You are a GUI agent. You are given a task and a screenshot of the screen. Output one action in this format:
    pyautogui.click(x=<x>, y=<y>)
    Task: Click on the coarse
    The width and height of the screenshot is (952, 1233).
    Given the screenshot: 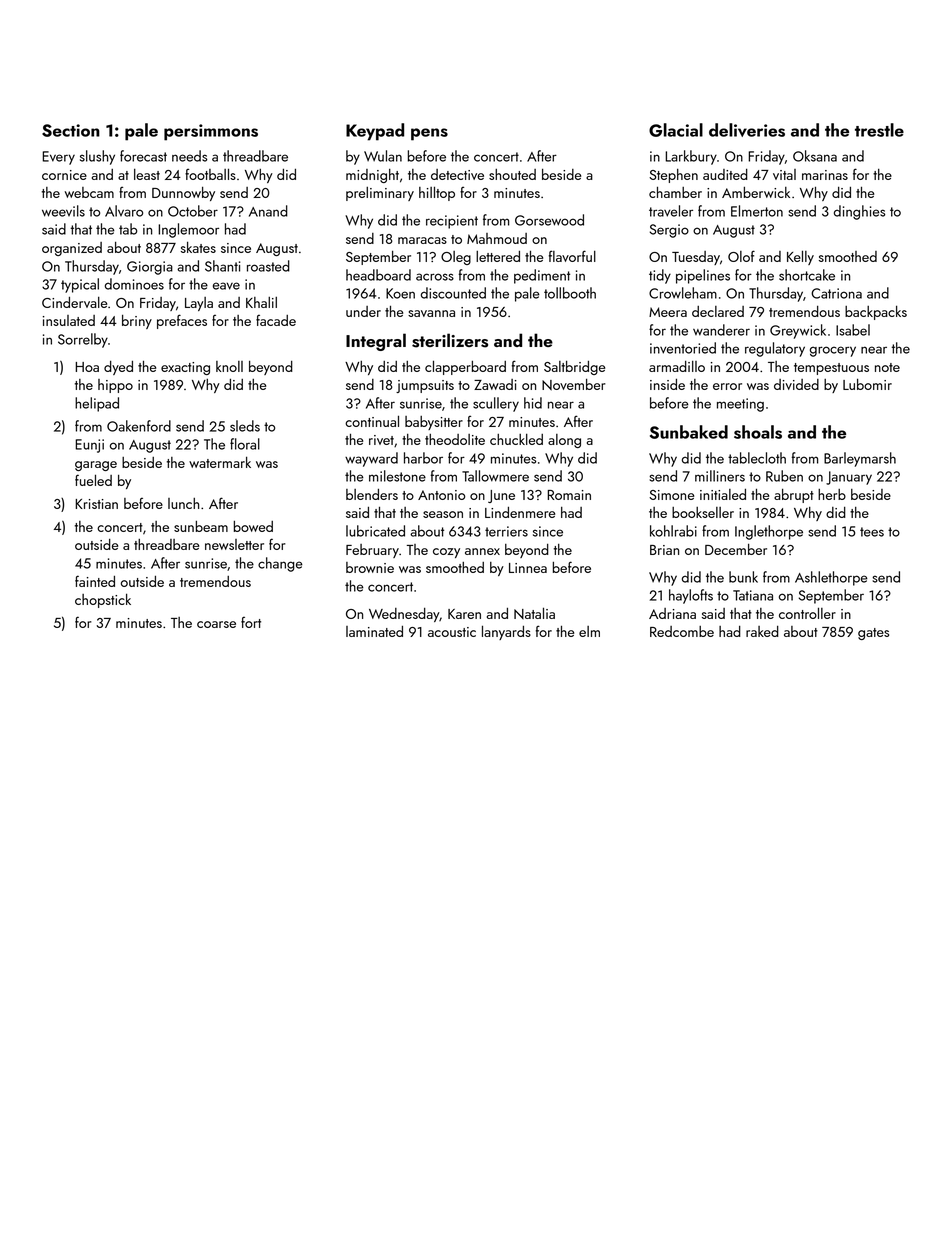 What is the action you would take?
    pyautogui.click(x=216, y=624)
